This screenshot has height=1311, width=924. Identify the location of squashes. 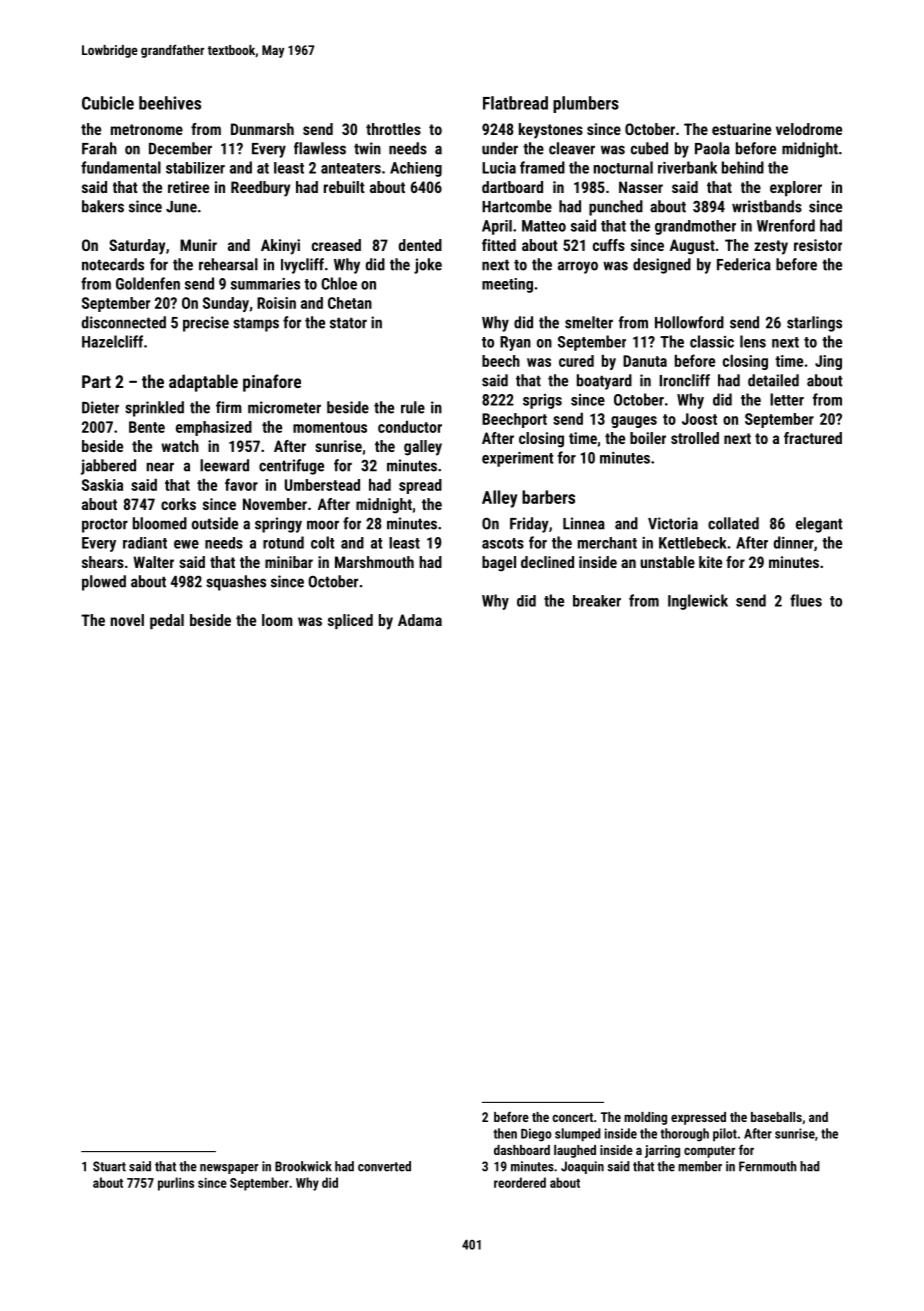
(236, 583).
